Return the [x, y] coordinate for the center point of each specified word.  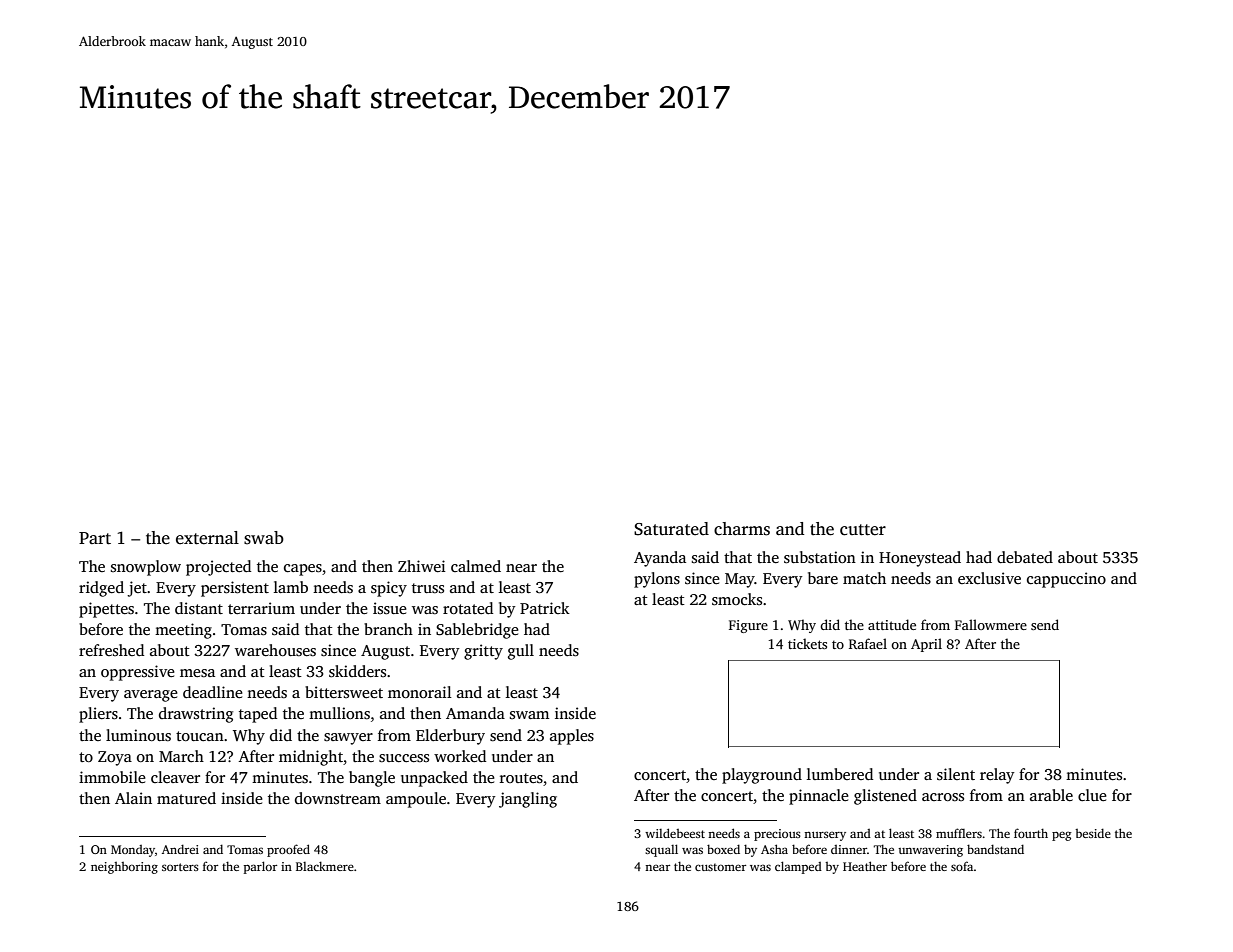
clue [1092, 795]
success [404, 758]
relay [997, 776]
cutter [863, 530]
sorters [180, 867]
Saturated [671, 529]
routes [521, 778]
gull [521, 652]
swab [264, 538]
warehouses [275, 650]
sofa [962, 866]
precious [777, 835]
